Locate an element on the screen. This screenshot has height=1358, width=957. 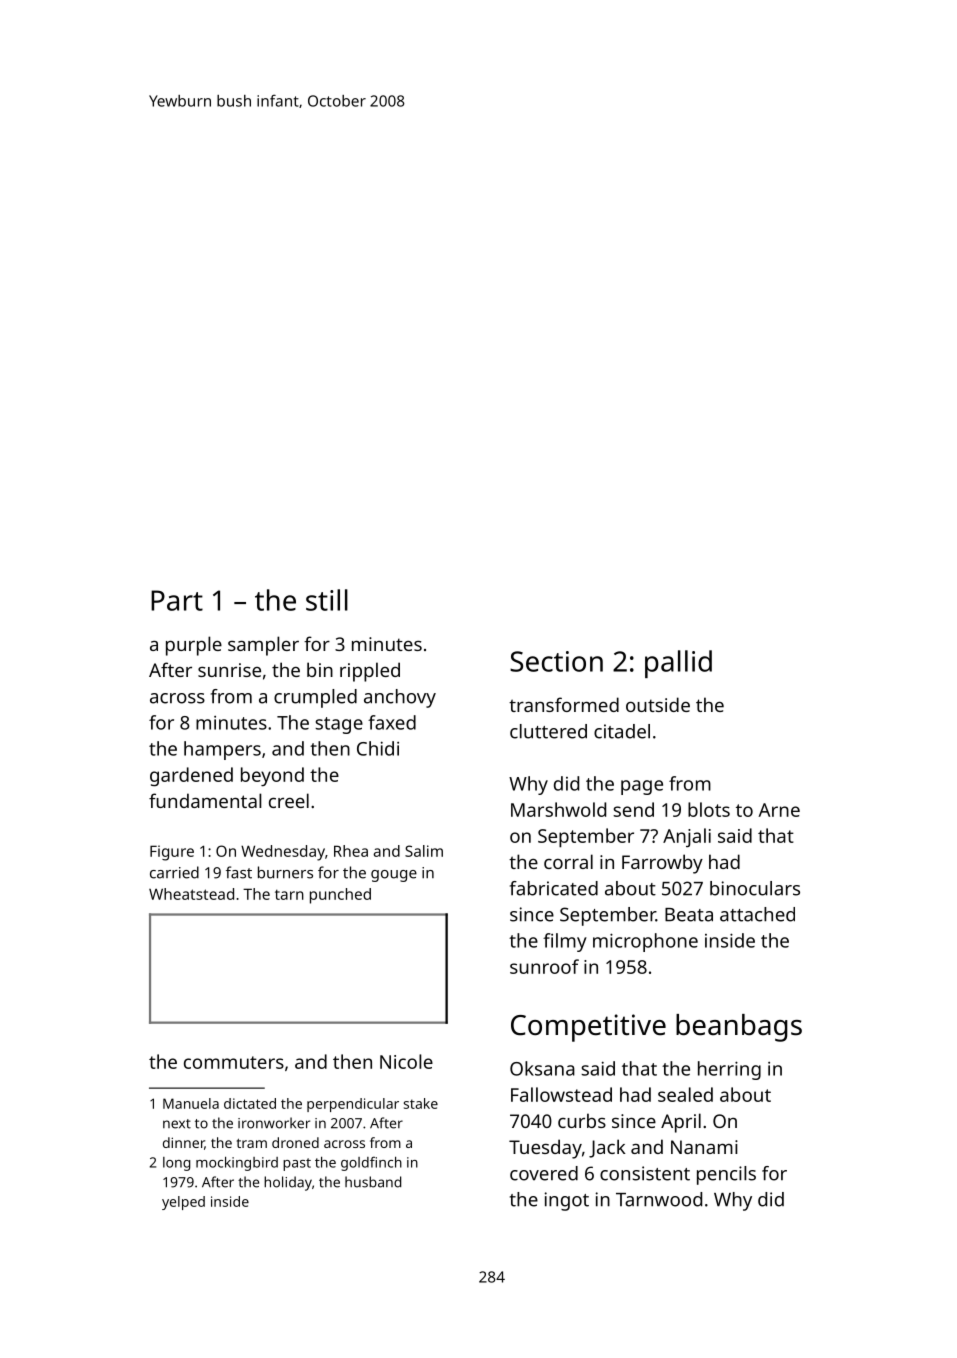
yelped is located at coordinates (183, 1203).
